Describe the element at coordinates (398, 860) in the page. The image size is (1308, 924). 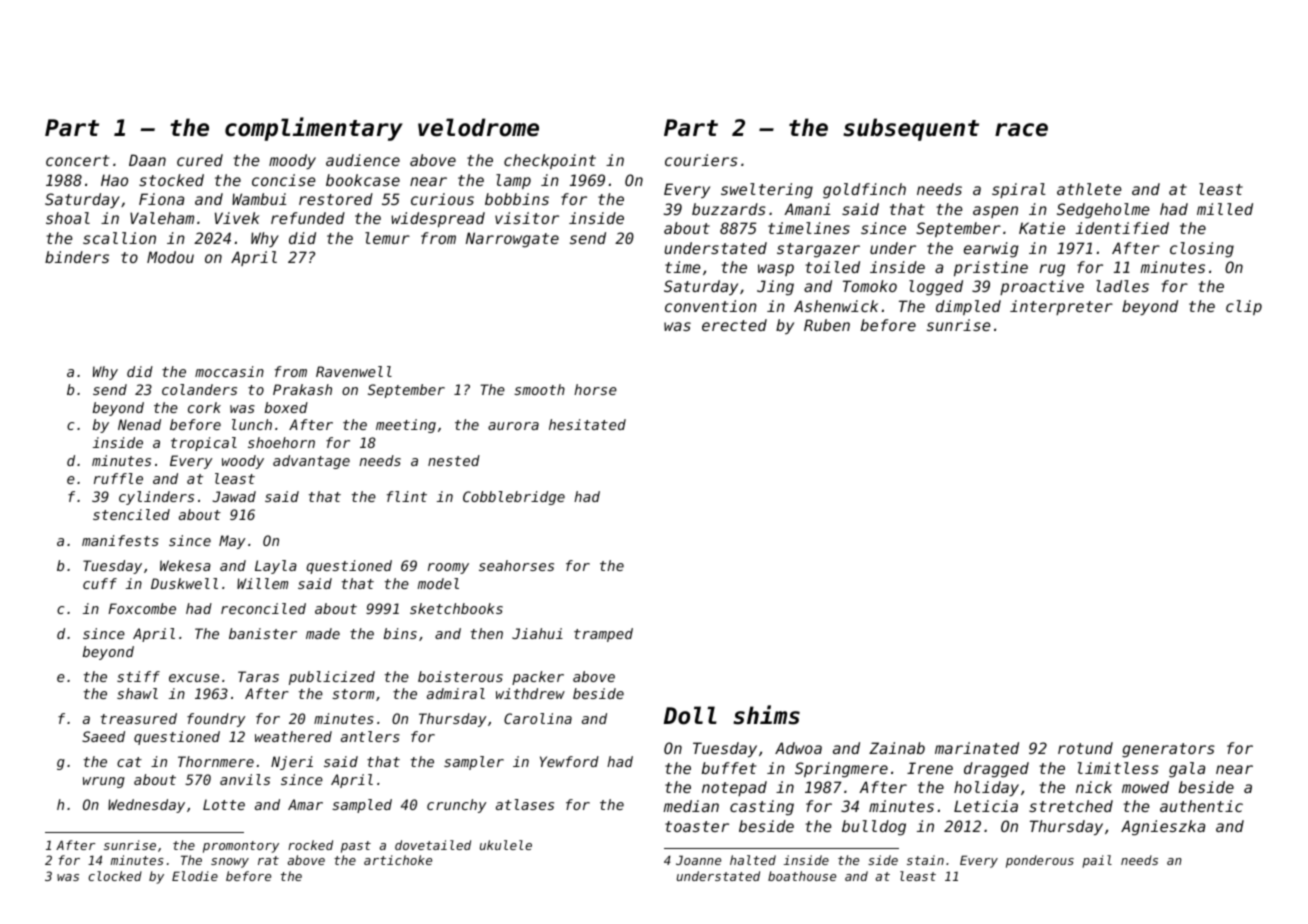
I see `artichoke` at that location.
